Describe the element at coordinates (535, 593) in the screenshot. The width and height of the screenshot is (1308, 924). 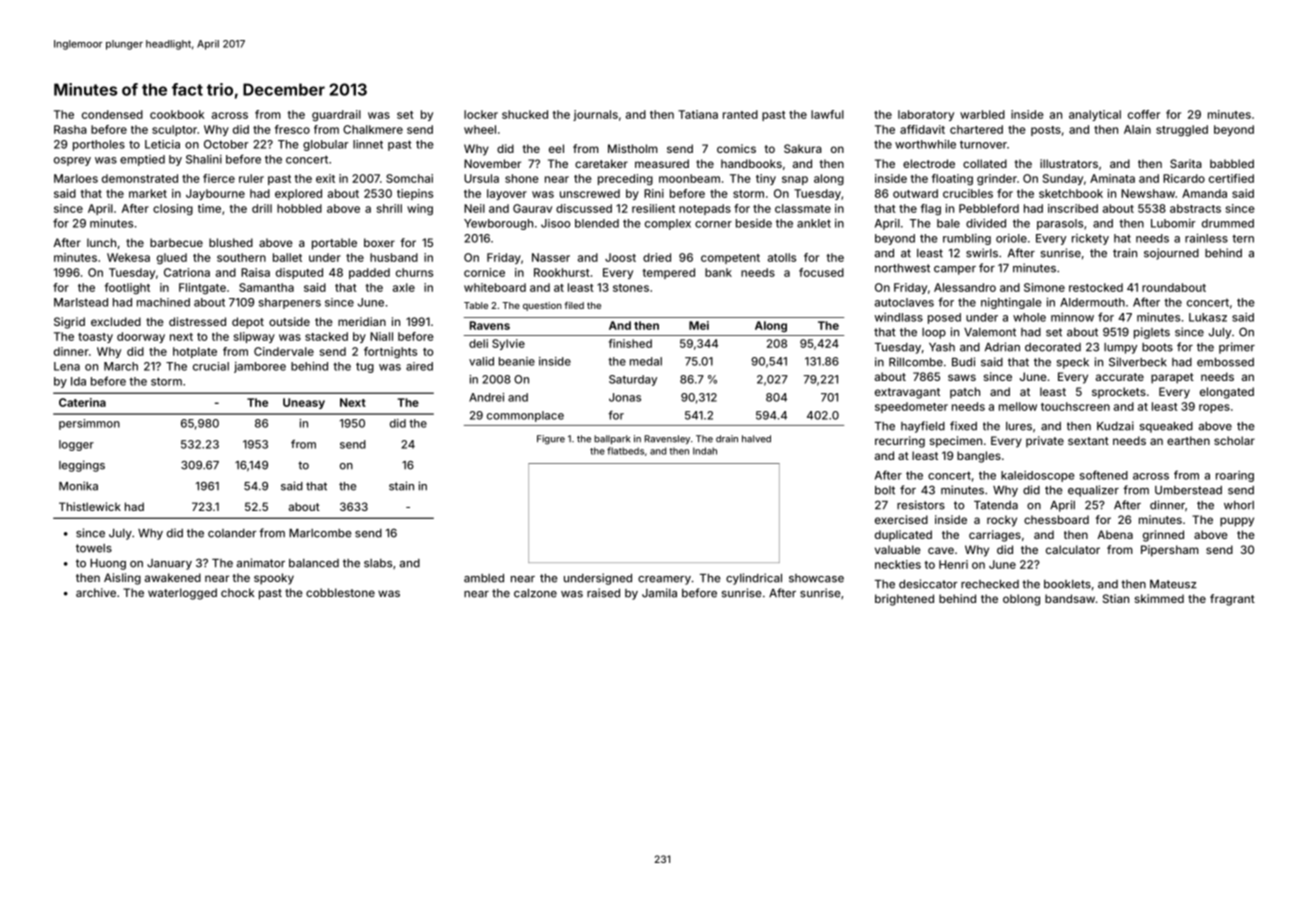
I see `calzone` at that location.
